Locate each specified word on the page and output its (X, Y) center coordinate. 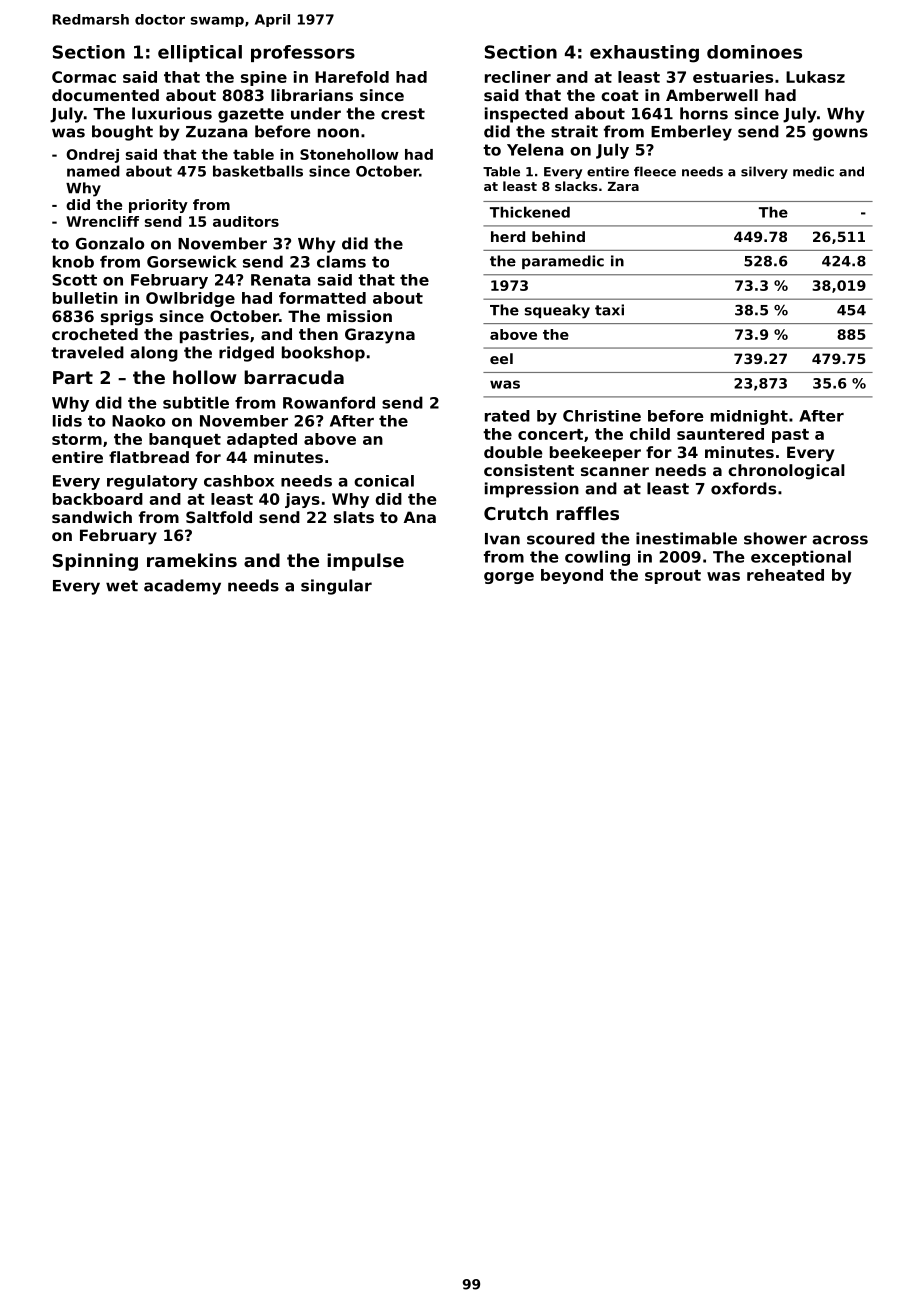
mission (359, 316)
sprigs (127, 318)
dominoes (754, 52)
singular (336, 587)
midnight (749, 417)
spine (264, 78)
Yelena (535, 149)
